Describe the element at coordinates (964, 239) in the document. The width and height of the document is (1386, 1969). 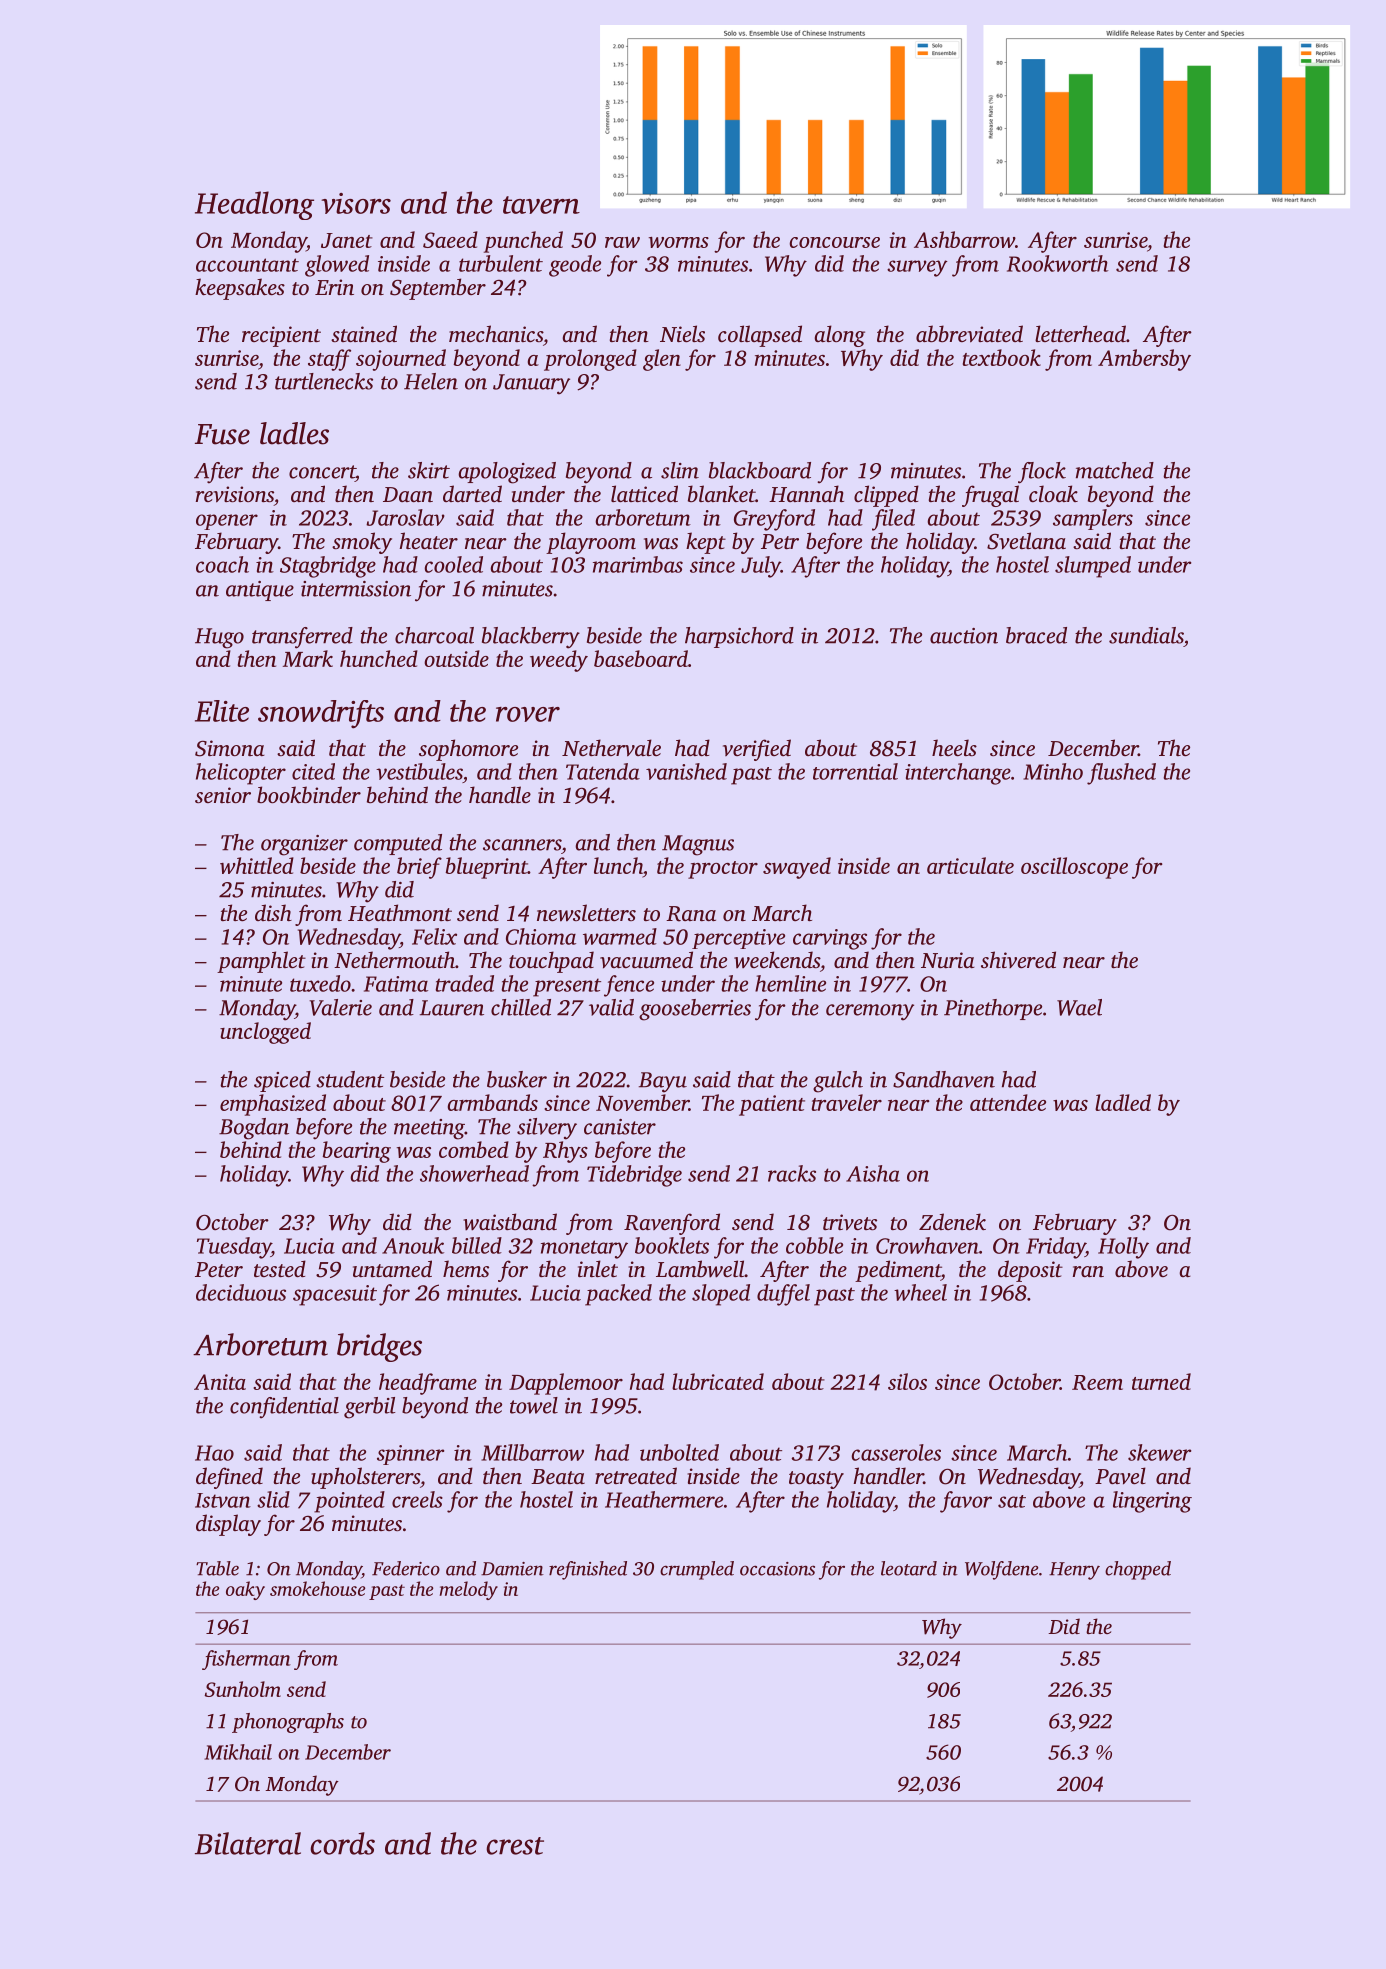
I see `Ashbarrow` at that location.
